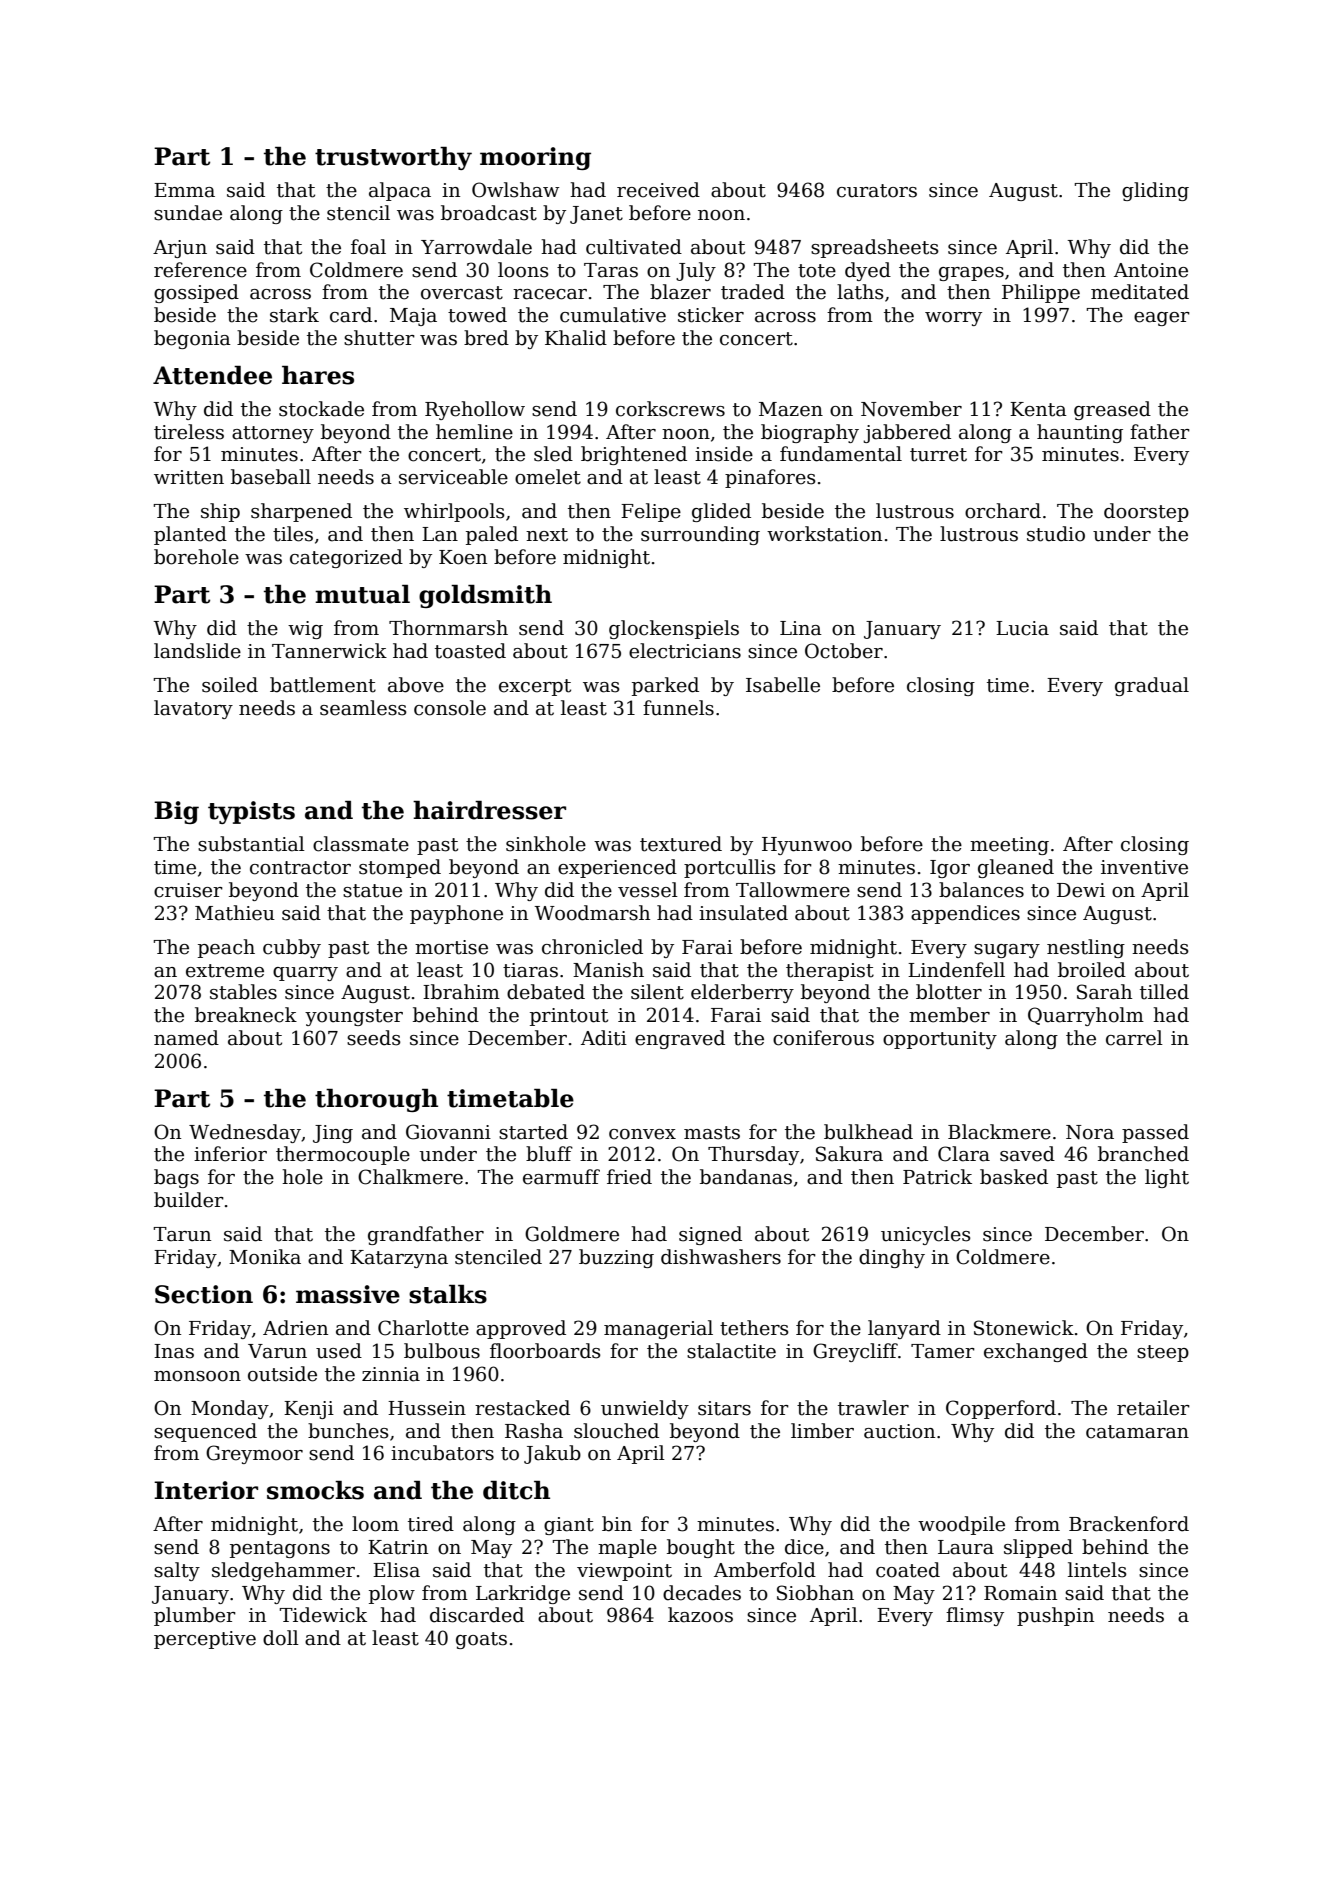 The height and width of the document is (1899, 1343). I want to click on flimsy, so click(975, 1616).
